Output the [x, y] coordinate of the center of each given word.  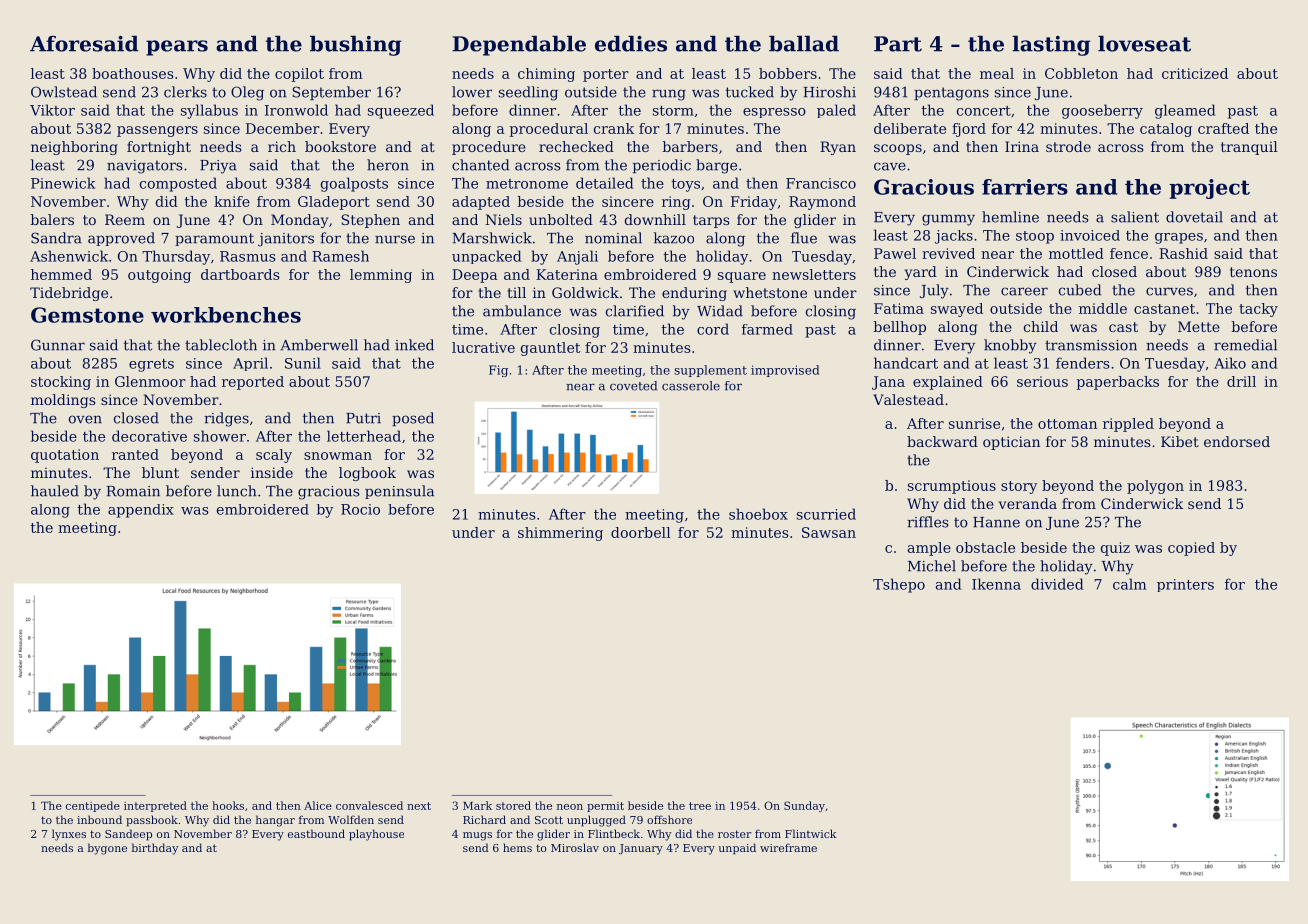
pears [177, 48]
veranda [1028, 503]
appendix [141, 511]
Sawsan [829, 532]
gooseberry [1102, 111]
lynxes [69, 835]
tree [700, 806]
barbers [690, 146]
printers [1185, 585]
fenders [1083, 363]
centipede [93, 806]
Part [898, 44]
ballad [804, 43]
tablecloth [221, 345]
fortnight [159, 148]
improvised [785, 371]
